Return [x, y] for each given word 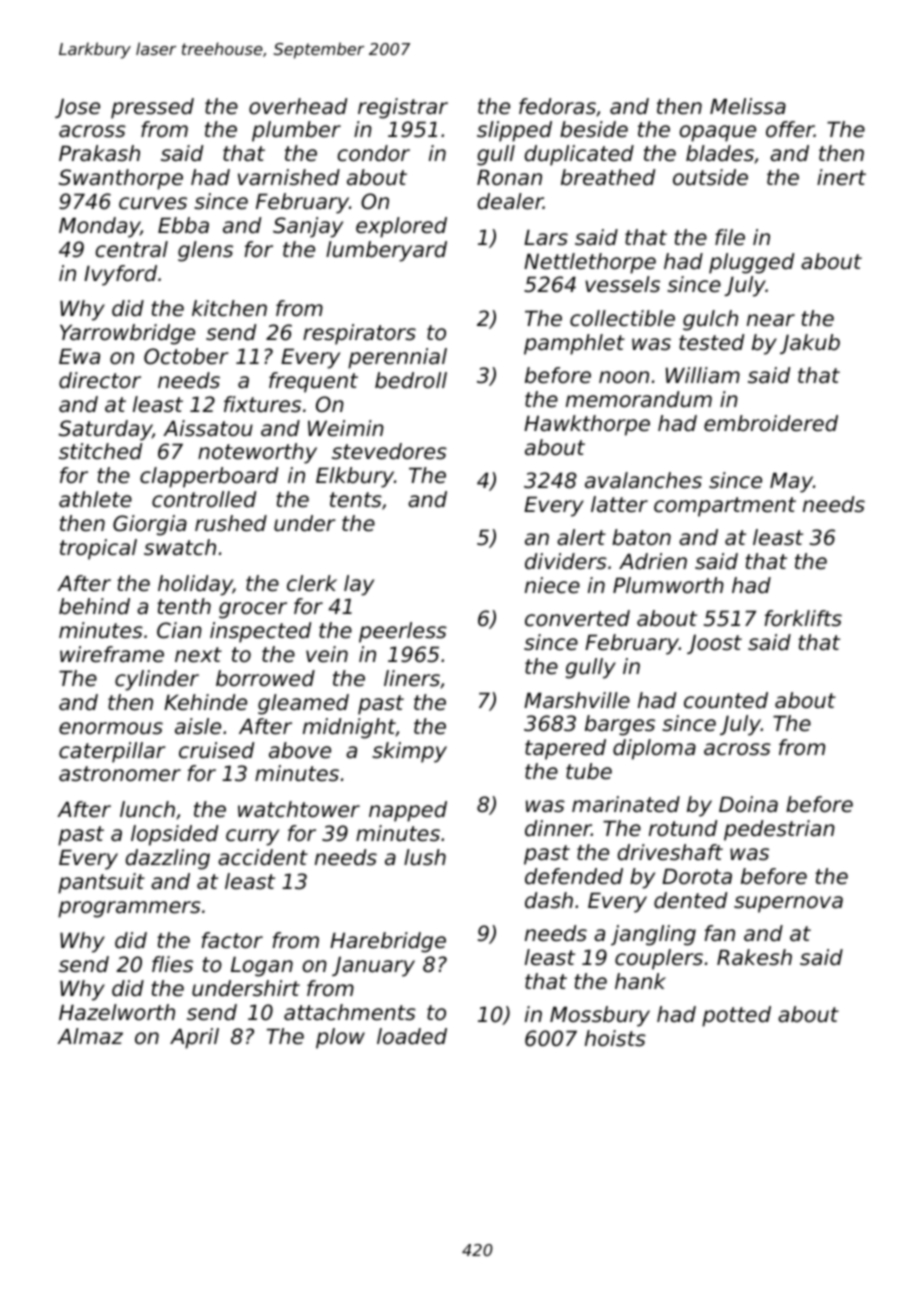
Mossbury [600, 1016]
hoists [615, 1038]
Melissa [748, 106]
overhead [298, 106]
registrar [403, 108]
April [194, 1038]
